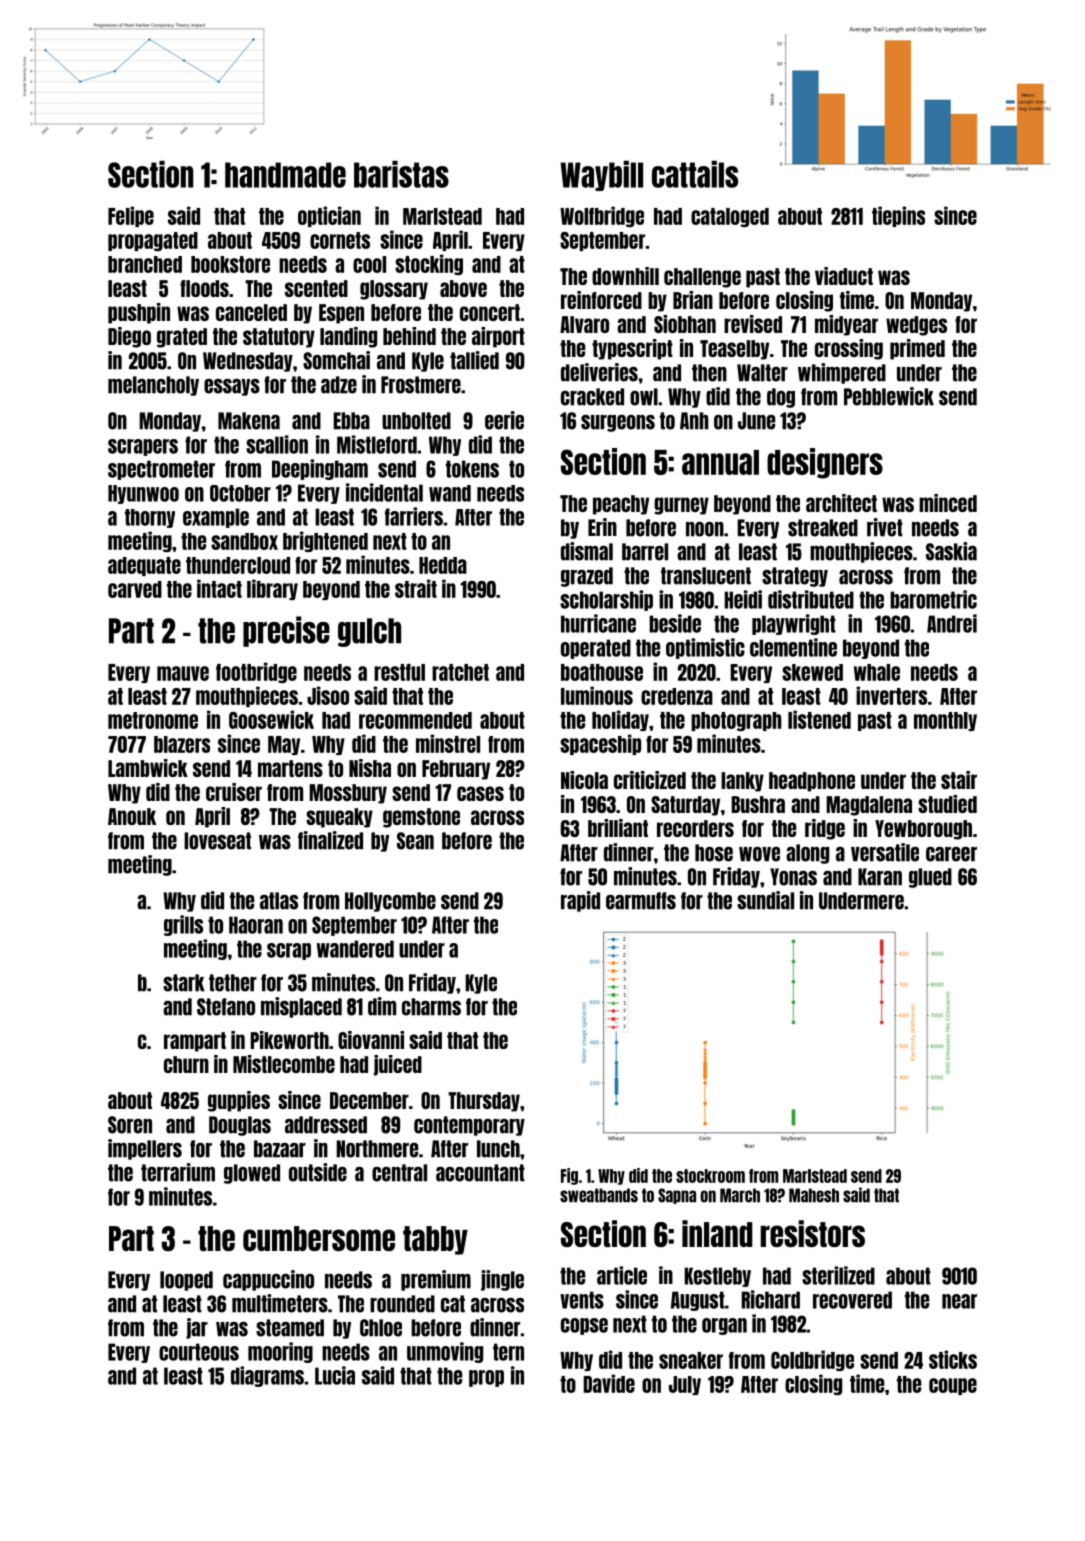 The width and height of the page is (1085, 1541). Describe the element at coordinates (880, 877) in the page. I see `Karan` at that location.
